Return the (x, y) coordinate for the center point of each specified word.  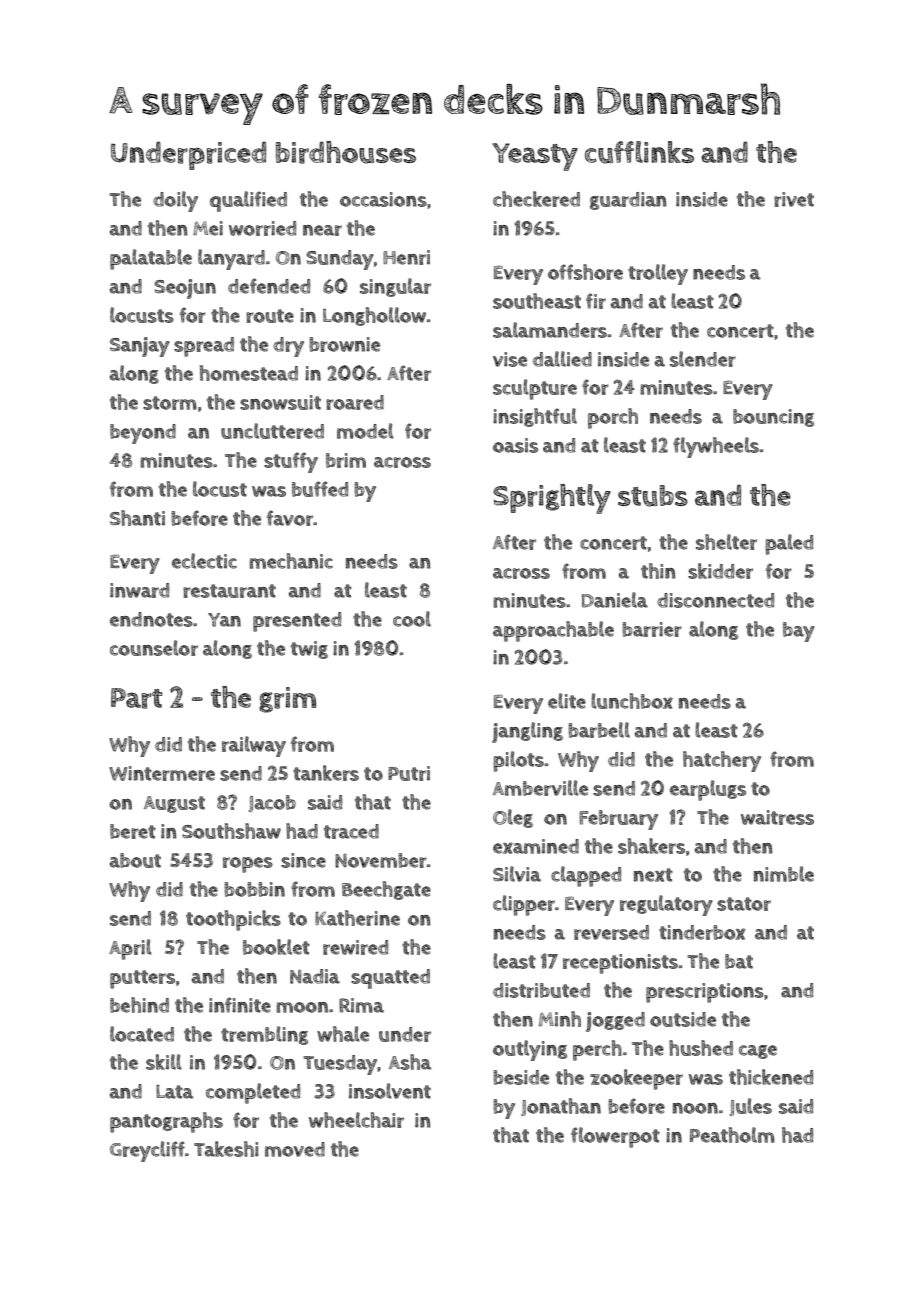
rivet (794, 199)
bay (799, 632)
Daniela (615, 600)
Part (136, 698)
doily (175, 201)
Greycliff (147, 1151)
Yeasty (535, 157)
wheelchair (356, 1120)
